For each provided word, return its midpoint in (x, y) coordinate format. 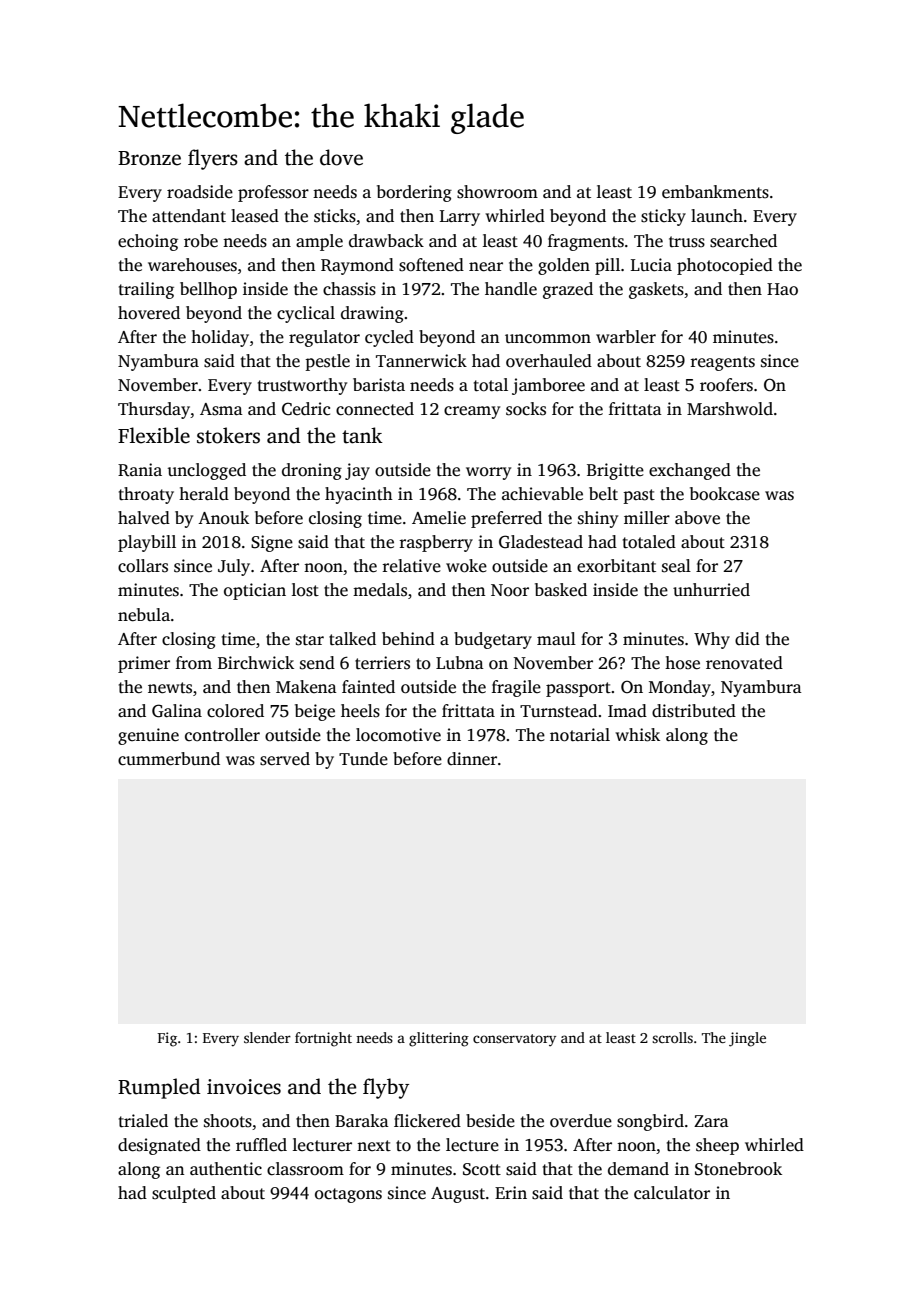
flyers (213, 159)
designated (159, 1146)
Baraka (362, 1120)
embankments (715, 192)
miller (647, 517)
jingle (747, 1039)
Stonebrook (738, 1169)
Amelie (439, 518)
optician (255, 591)
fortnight (323, 1039)
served (285, 759)
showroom (497, 192)
